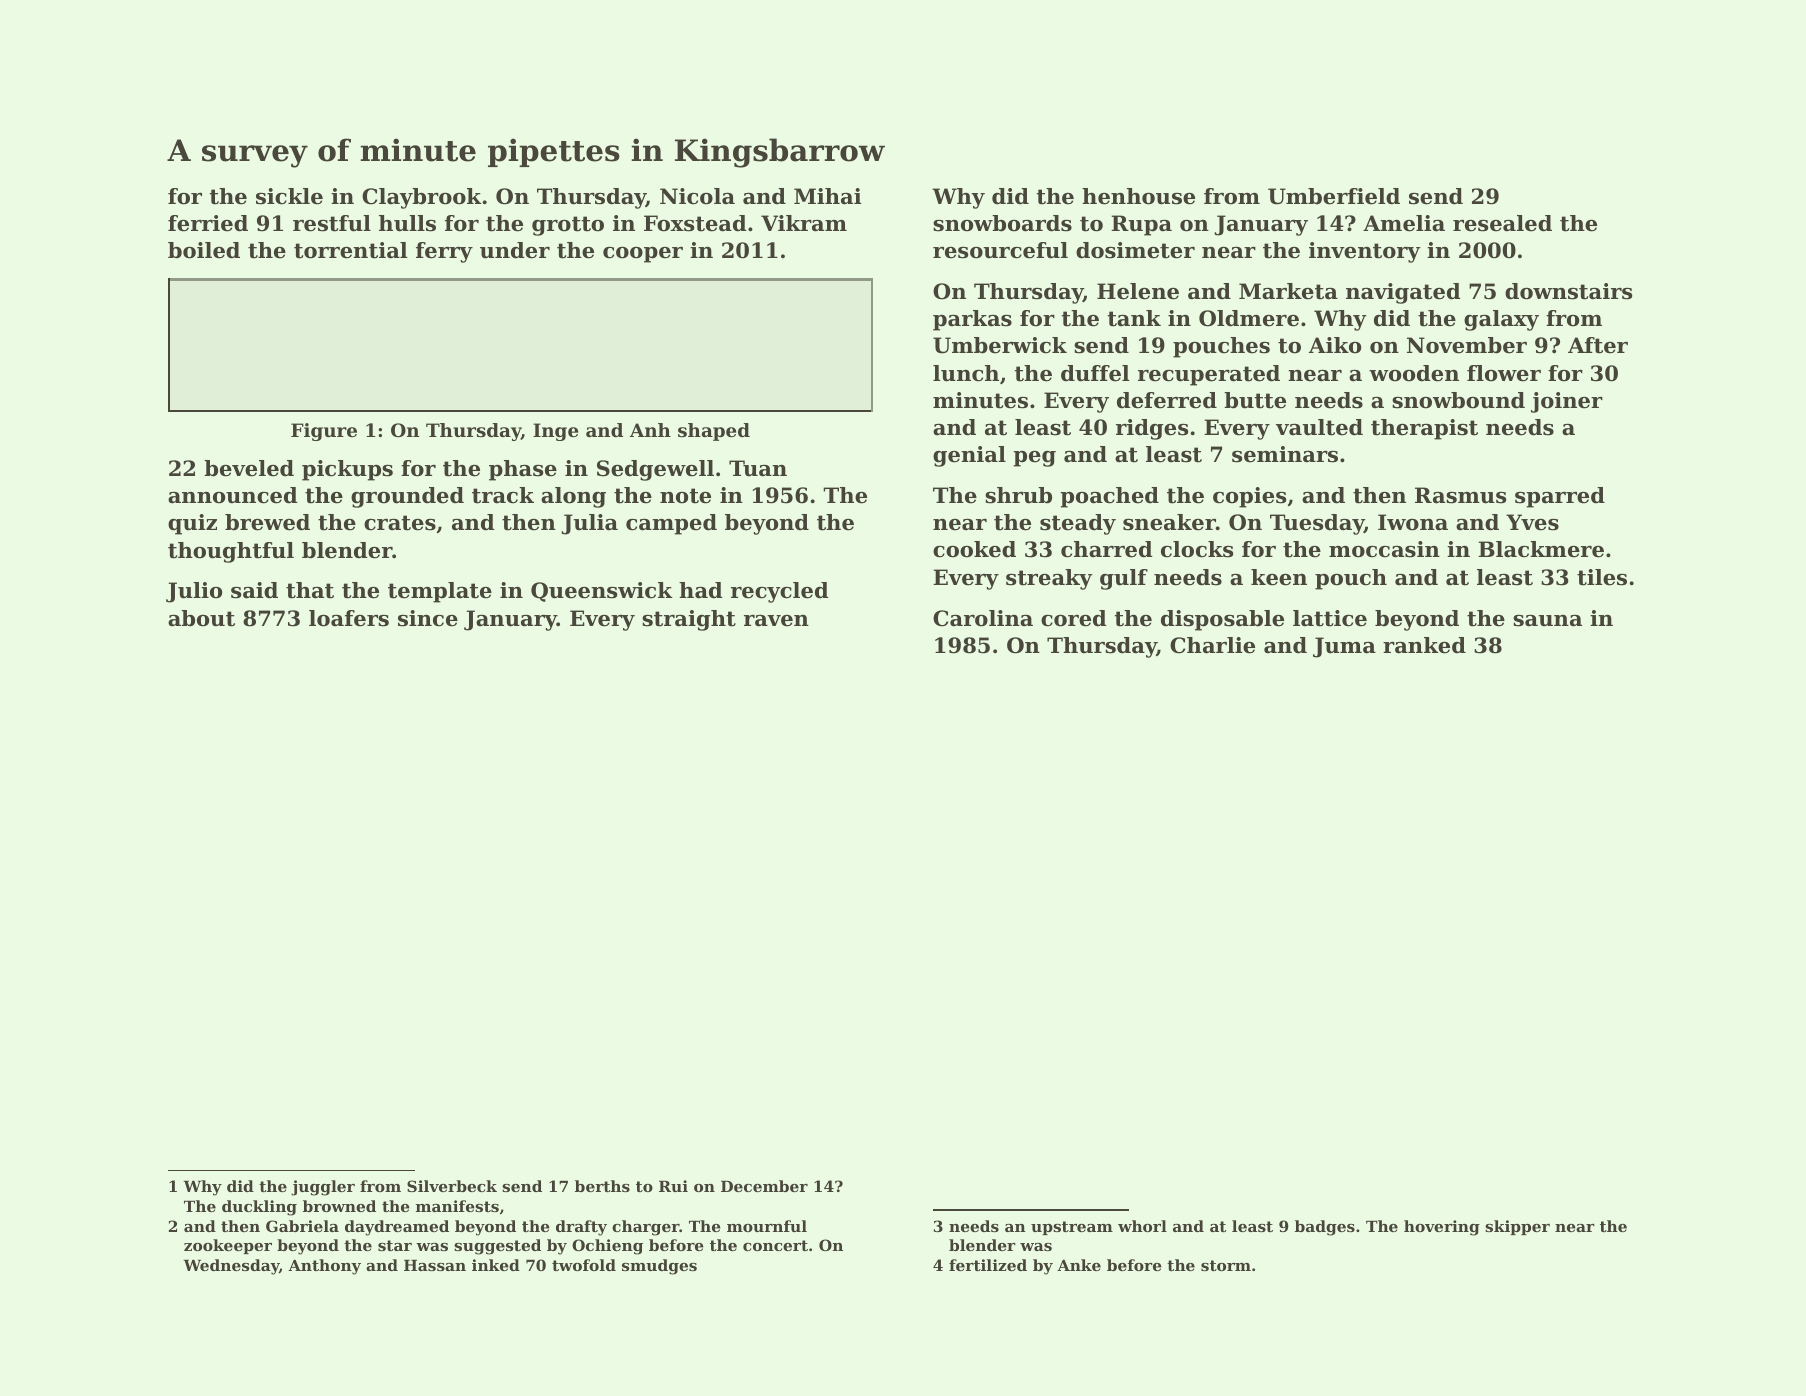  I want to click on note, so click(685, 496).
